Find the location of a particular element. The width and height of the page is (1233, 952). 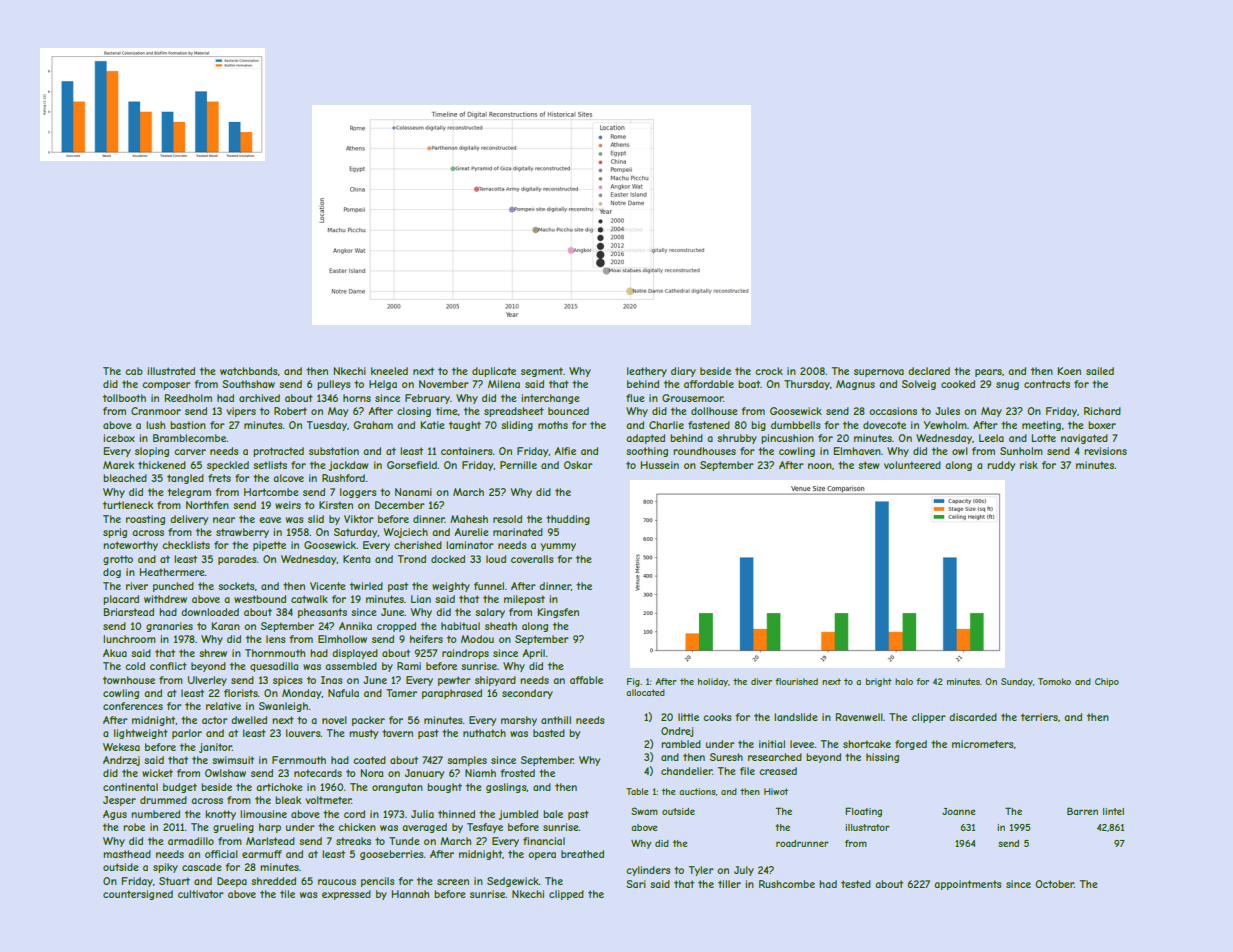

Ravenwell is located at coordinates (859, 717).
